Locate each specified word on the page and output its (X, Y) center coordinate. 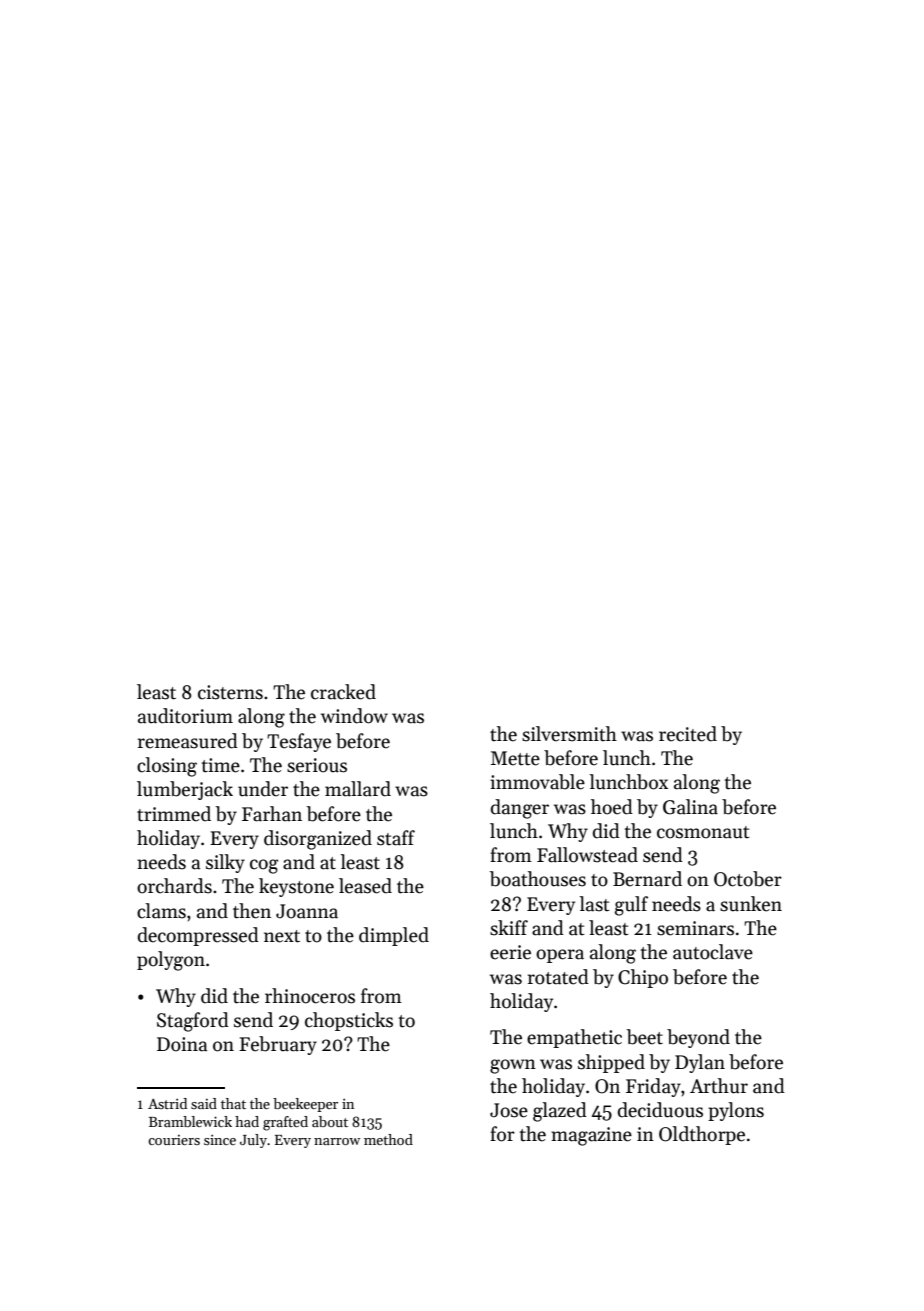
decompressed (198, 936)
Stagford (193, 1022)
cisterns (230, 692)
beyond (698, 1038)
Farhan (272, 814)
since (220, 1139)
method (388, 1139)
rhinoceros (310, 996)
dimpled (394, 936)
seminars (695, 928)
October (748, 879)
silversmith (569, 734)
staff (396, 838)
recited (688, 734)
